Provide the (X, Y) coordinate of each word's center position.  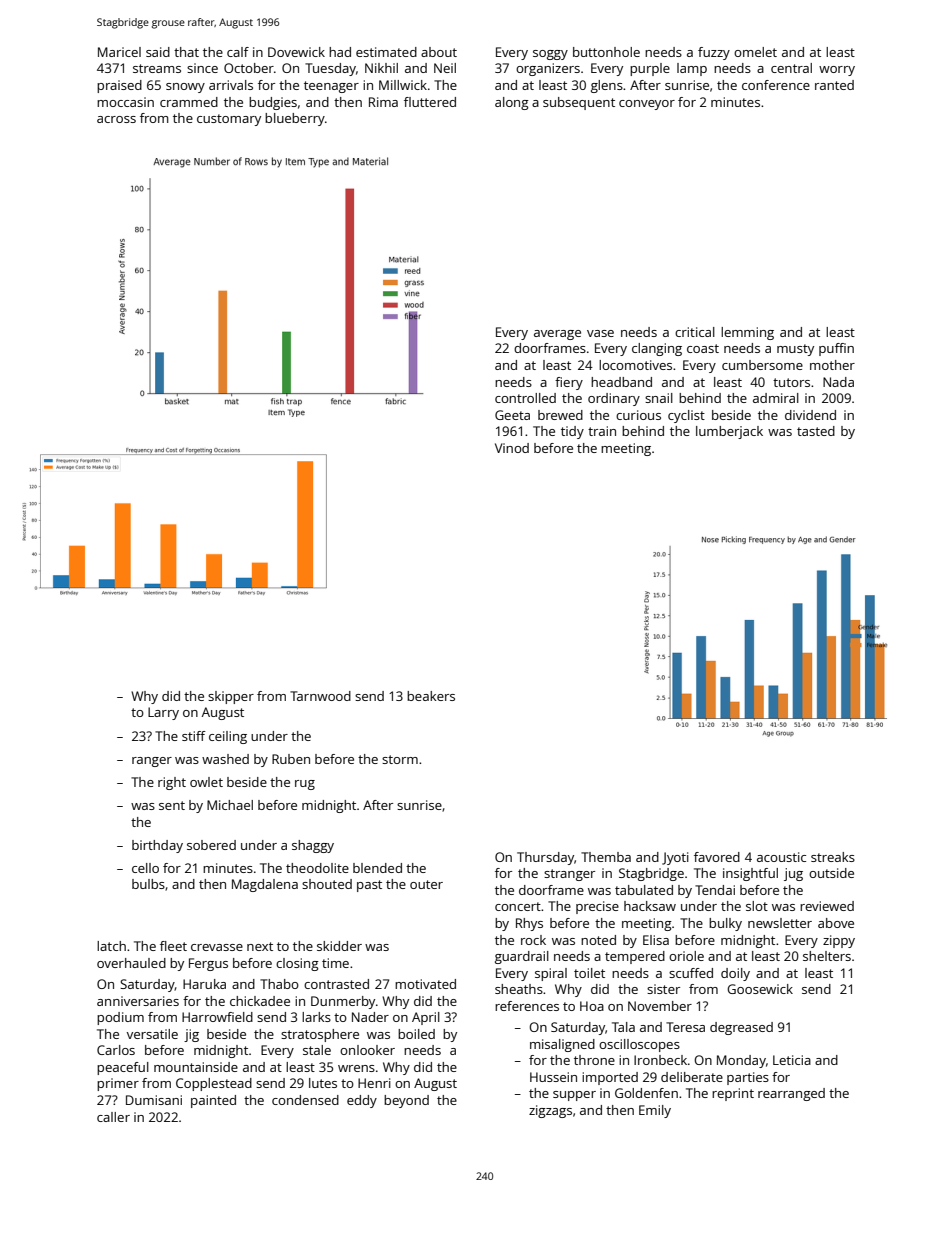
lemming (747, 333)
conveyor (647, 105)
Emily (655, 1111)
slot (757, 906)
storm (400, 759)
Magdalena (265, 885)
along (512, 103)
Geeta (512, 415)
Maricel (119, 52)
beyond (406, 1101)
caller (113, 1117)
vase (600, 333)
